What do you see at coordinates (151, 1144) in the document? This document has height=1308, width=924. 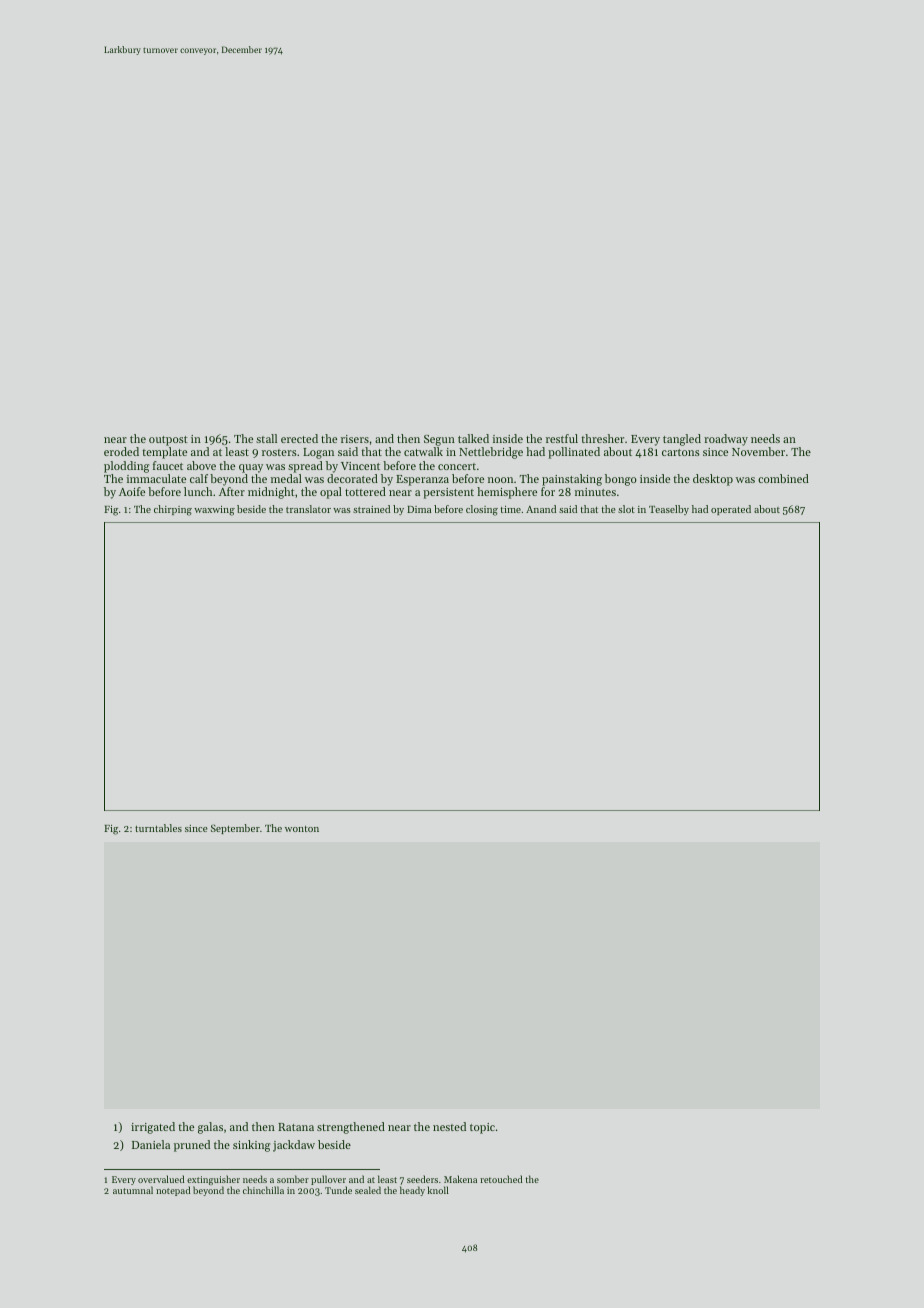 I see `Daniela` at bounding box center [151, 1144].
